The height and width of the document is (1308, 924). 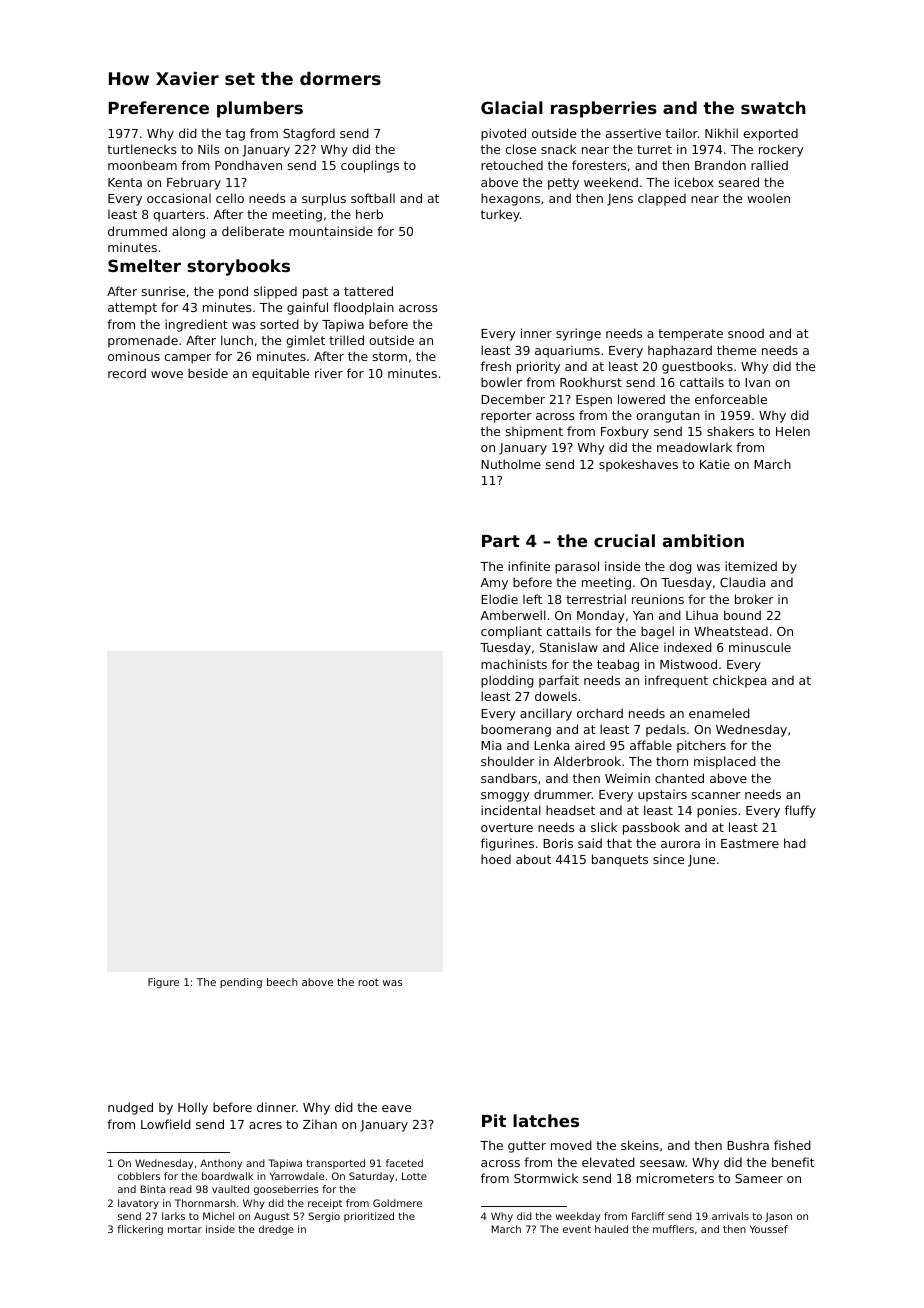 What do you see at coordinates (512, 107) in the document?
I see `Glacial` at bounding box center [512, 107].
